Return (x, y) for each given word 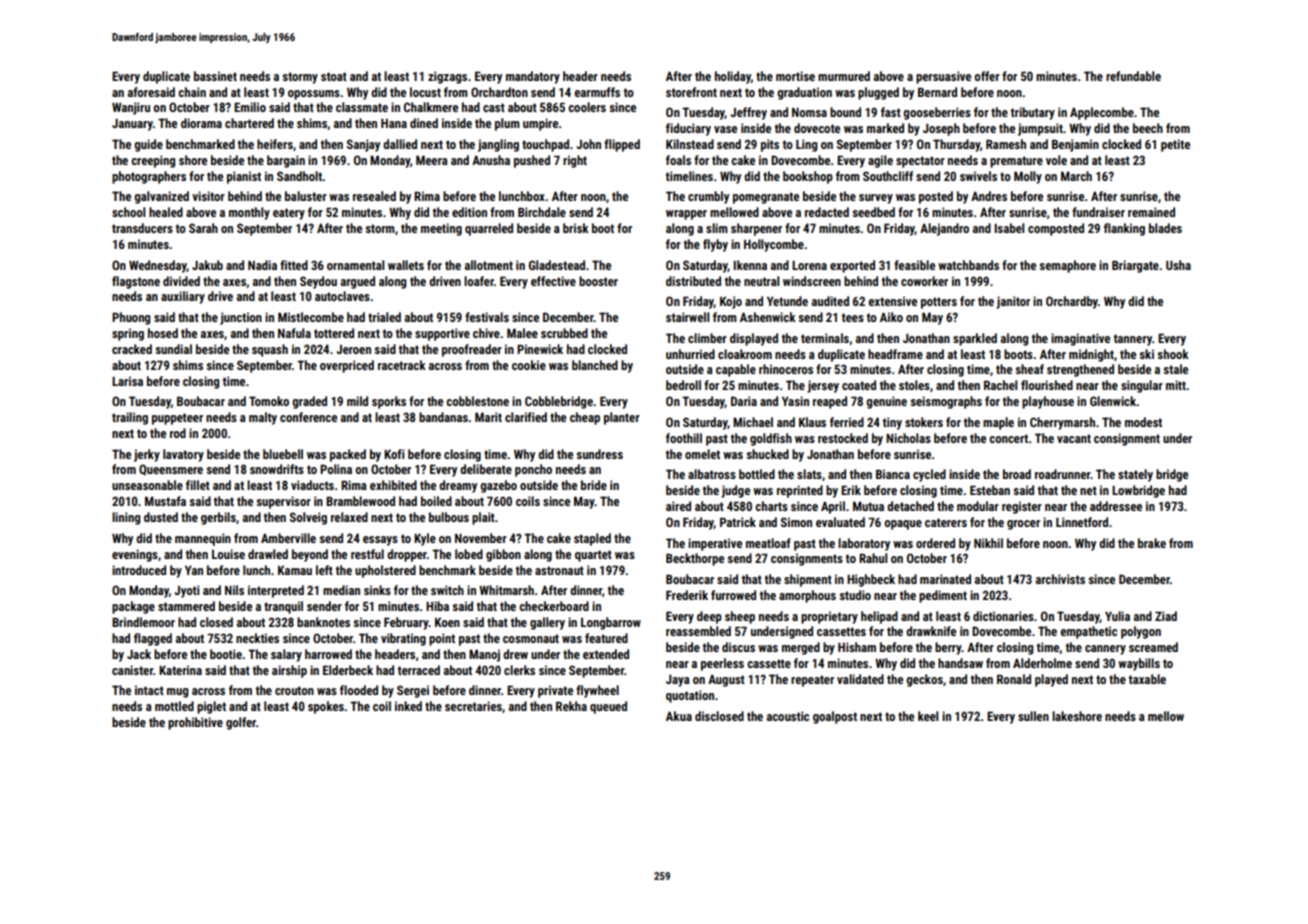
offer (987, 76)
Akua (679, 716)
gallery (547, 623)
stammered (186, 606)
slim (717, 228)
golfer (241, 723)
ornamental (355, 265)
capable (736, 370)
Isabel (1009, 228)
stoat (334, 76)
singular (1142, 386)
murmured (844, 76)
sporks (389, 402)
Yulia (1117, 616)
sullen (1033, 716)
